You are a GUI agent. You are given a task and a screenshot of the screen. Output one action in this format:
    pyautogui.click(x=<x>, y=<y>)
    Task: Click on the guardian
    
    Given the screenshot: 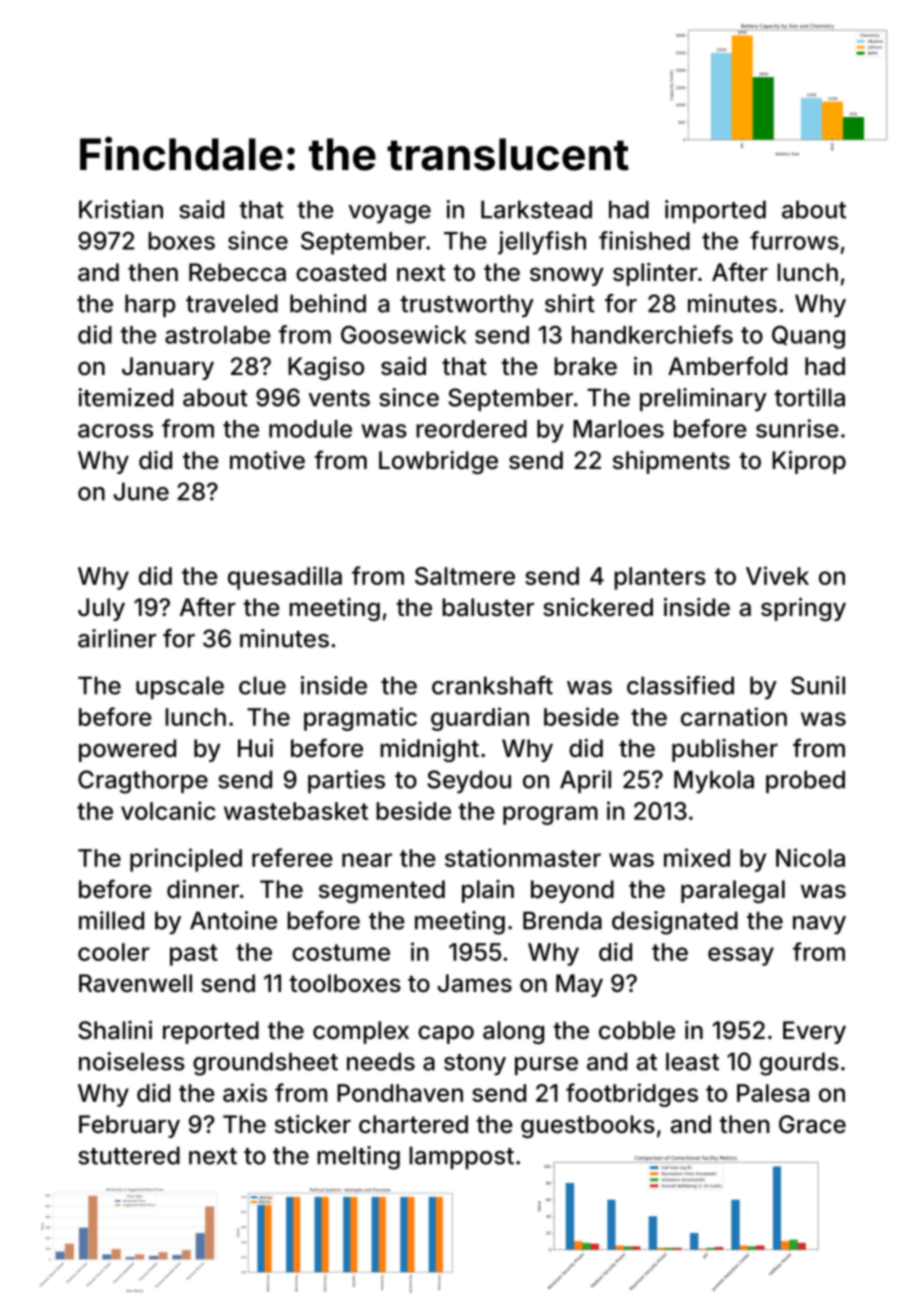 What is the action you would take?
    pyautogui.click(x=480, y=719)
